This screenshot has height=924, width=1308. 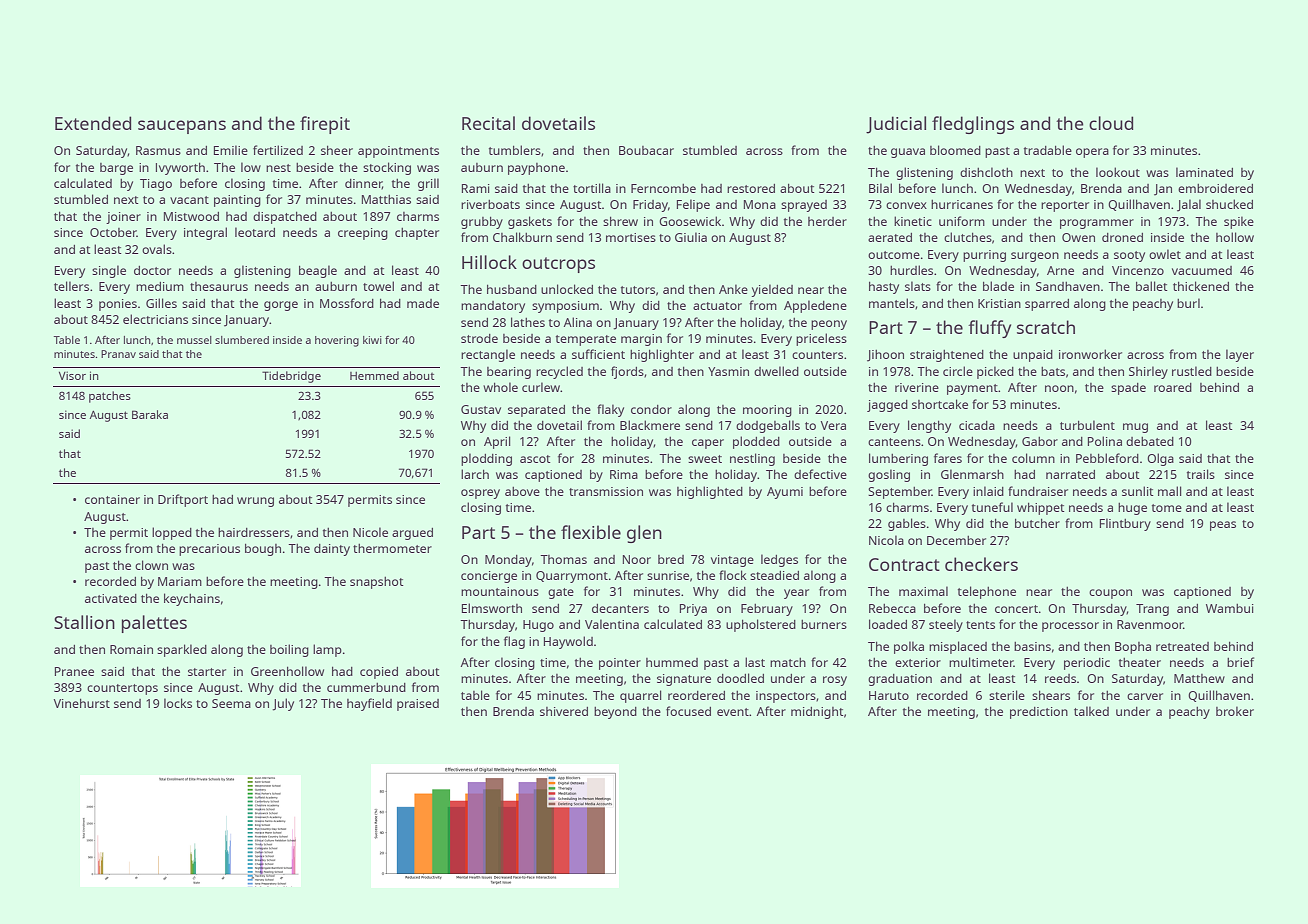 I want to click on Ayumi, so click(x=785, y=493).
